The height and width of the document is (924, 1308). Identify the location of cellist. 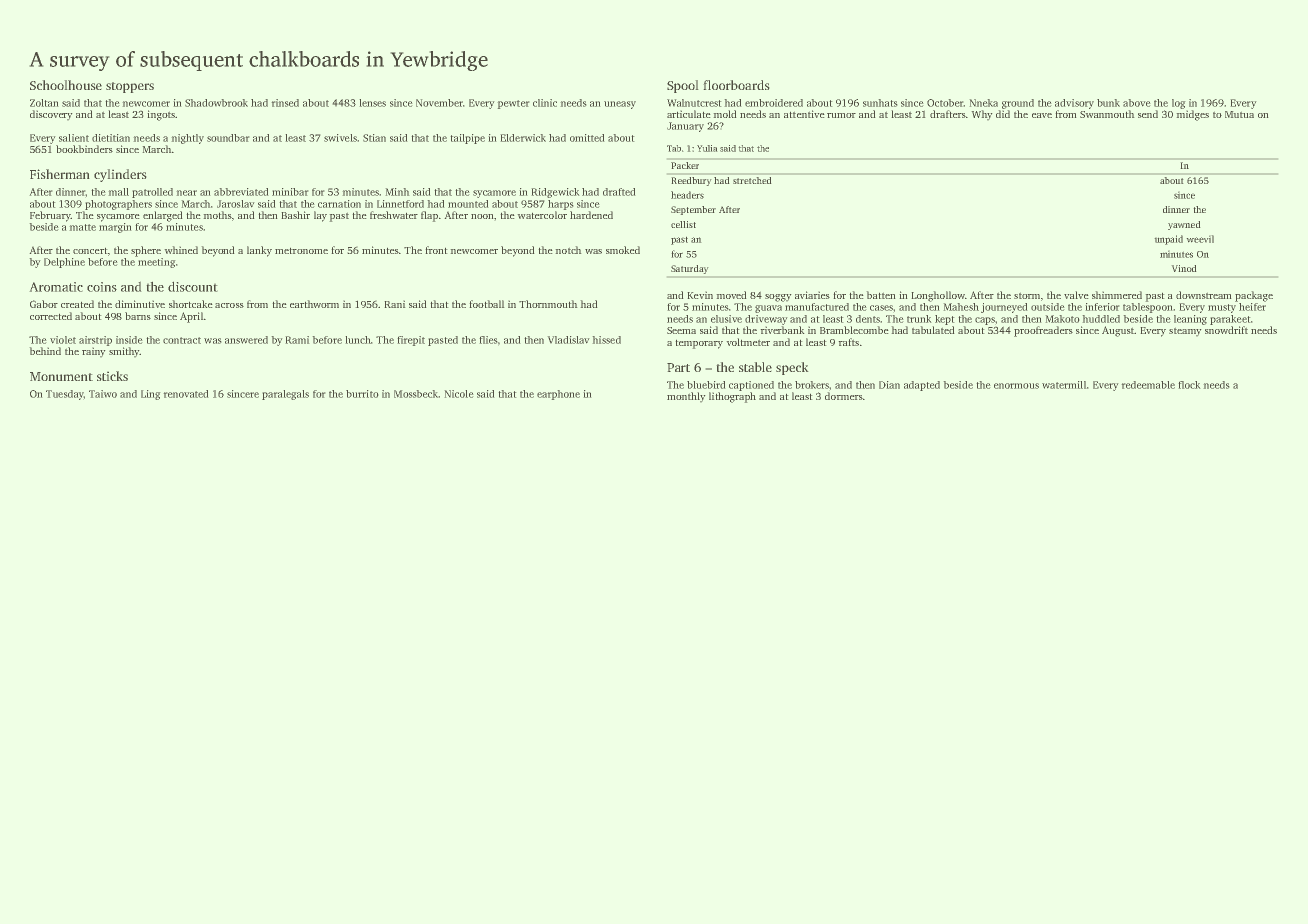
(683, 224).
